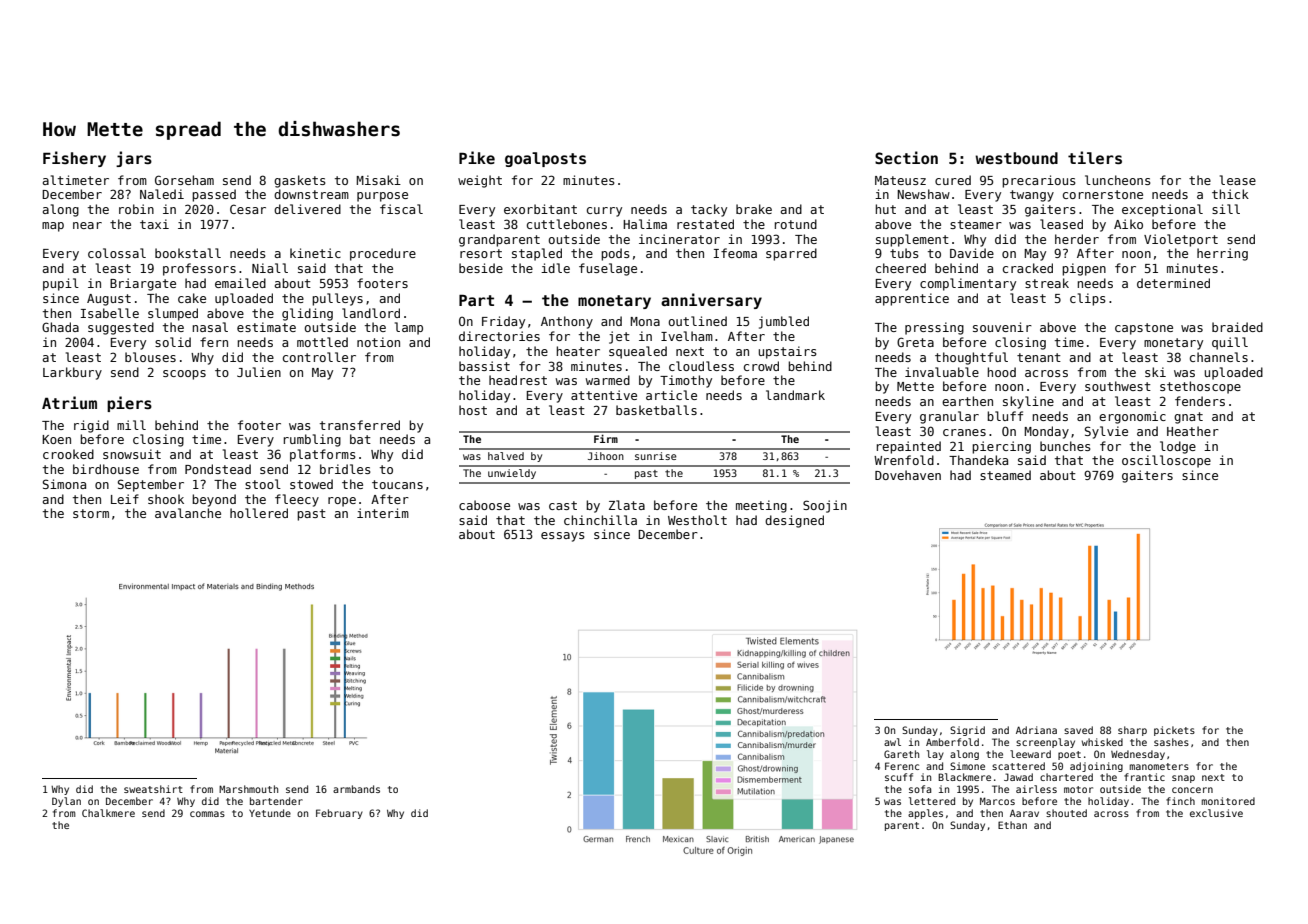 The image size is (1308, 924). What do you see at coordinates (1016, 158) in the page?
I see `westbound` at bounding box center [1016, 158].
